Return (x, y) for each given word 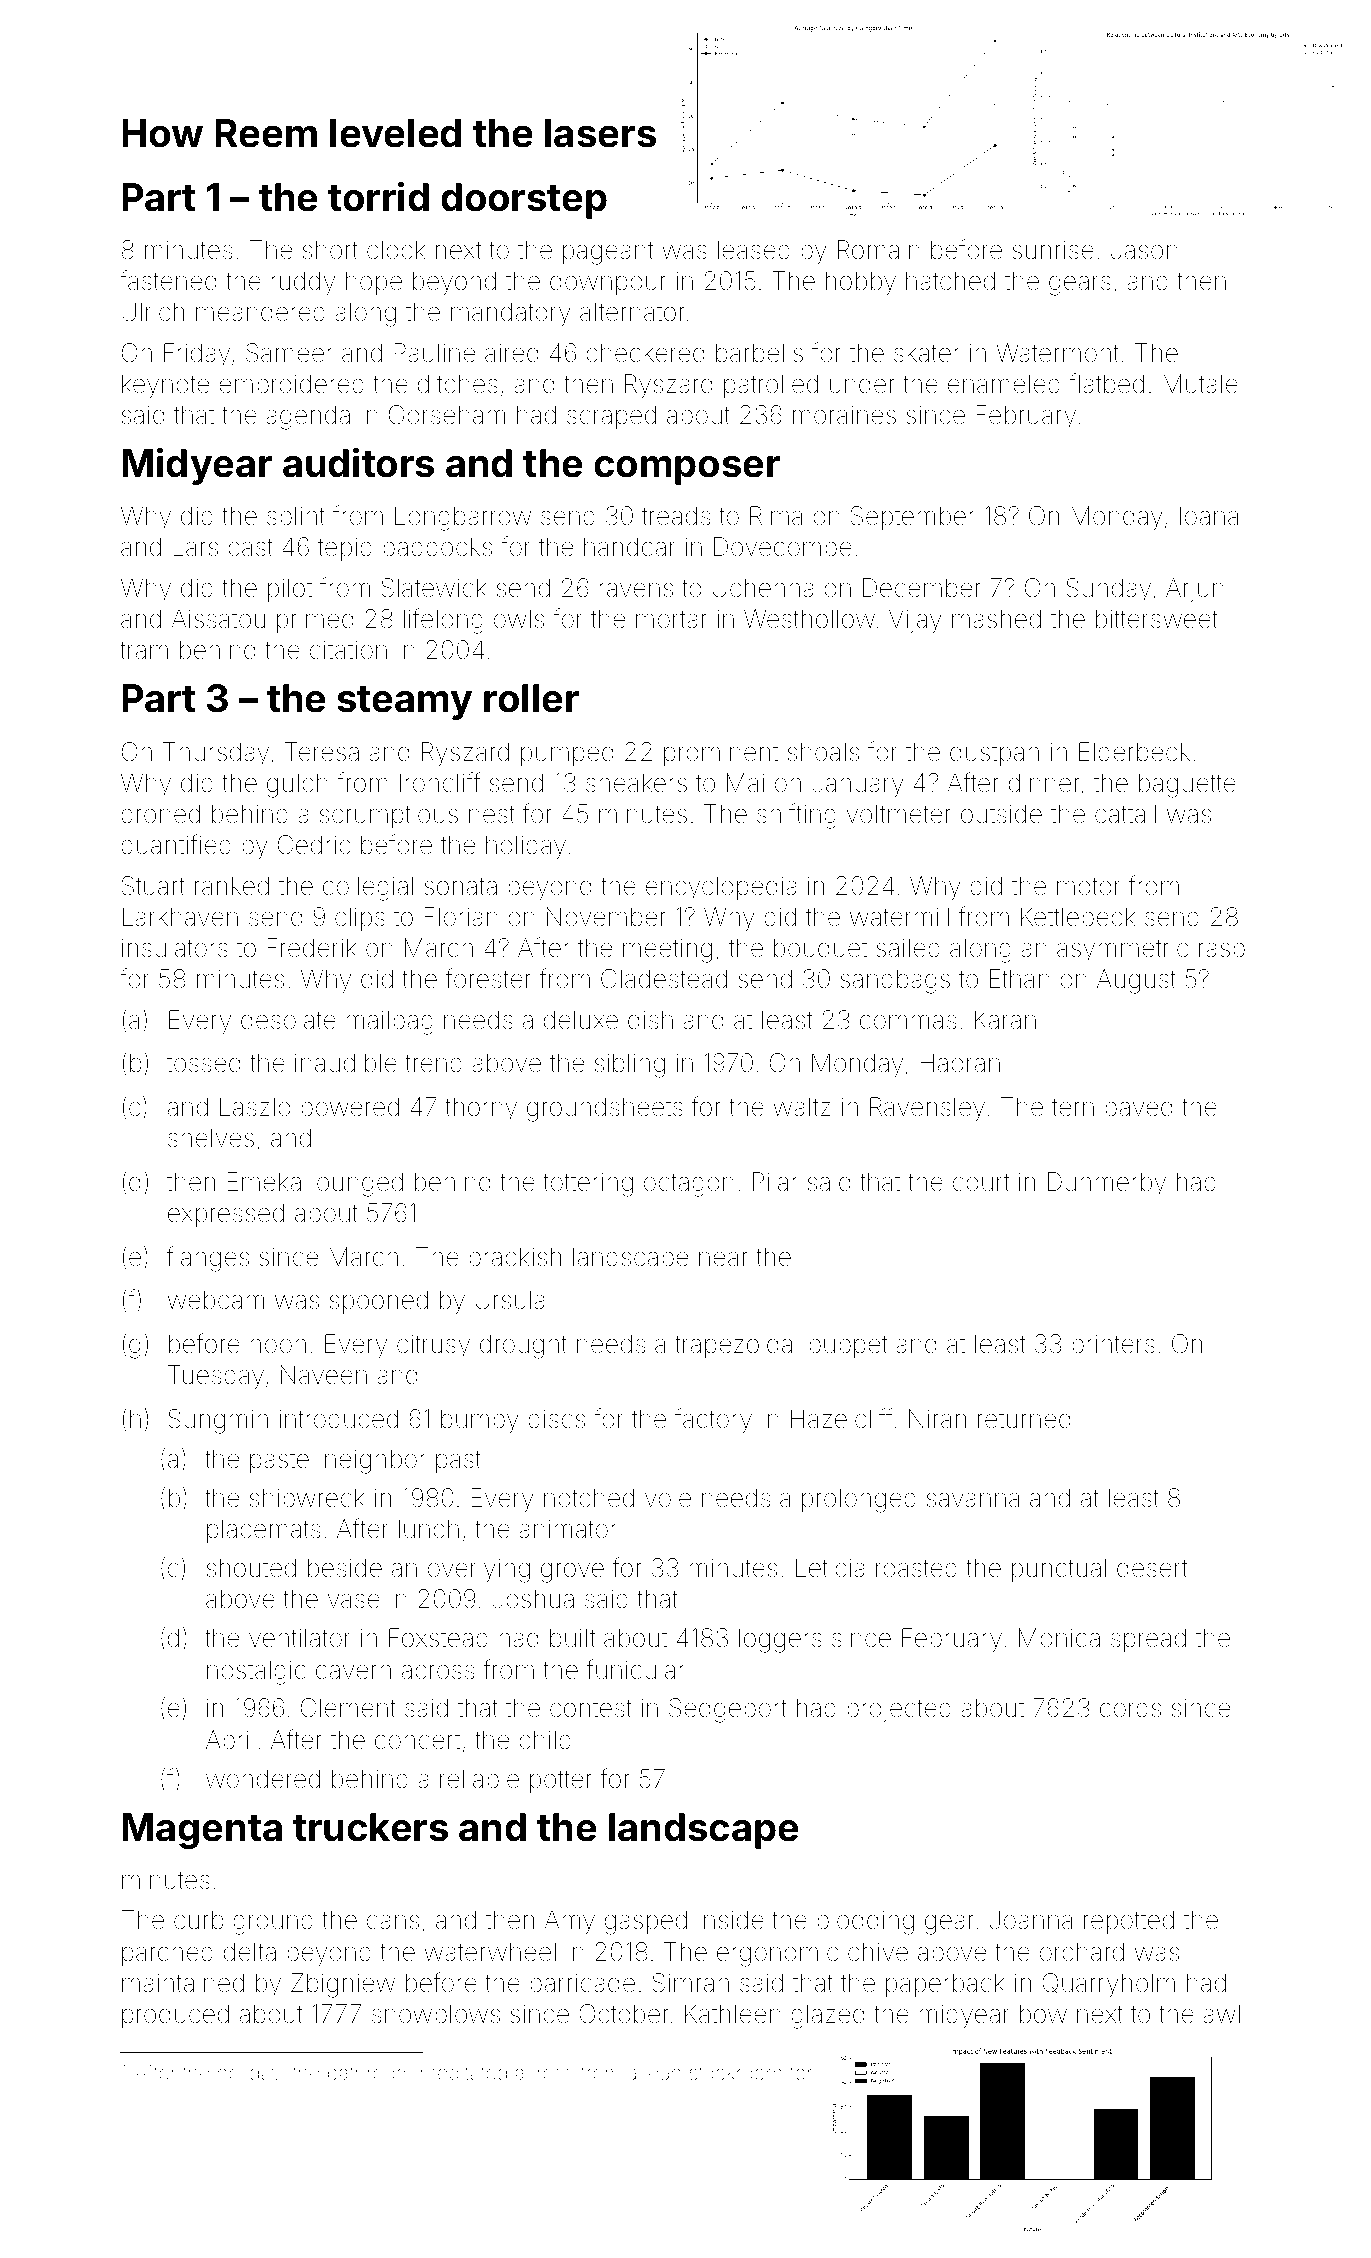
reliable (479, 1779)
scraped (611, 417)
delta (250, 1952)
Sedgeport (728, 1710)
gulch (297, 785)
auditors (358, 463)
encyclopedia (721, 888)
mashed (996, 619)
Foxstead (438, 1638)
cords (1130, 1708)
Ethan (1020, 979)
